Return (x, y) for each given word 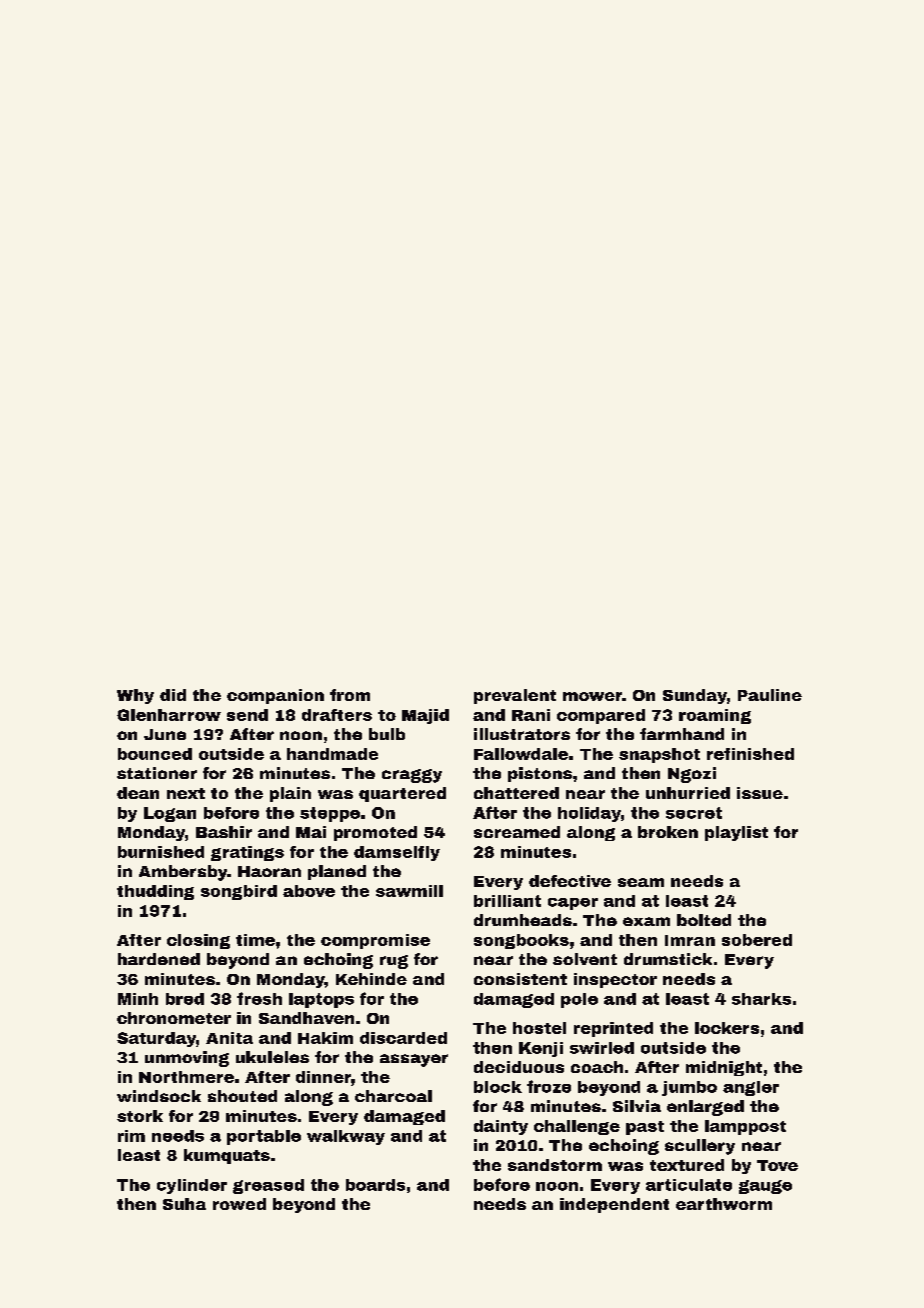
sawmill (409, 891)
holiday (589, 814)
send (247, 715)
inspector (615, 980)
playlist (736, 833)
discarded (403, 1038)
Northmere (186, 1077)
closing (198, 941)
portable (264, 1137)
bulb (387, 734)
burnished (161, 852)
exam (646, 921)
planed (337, 872)
